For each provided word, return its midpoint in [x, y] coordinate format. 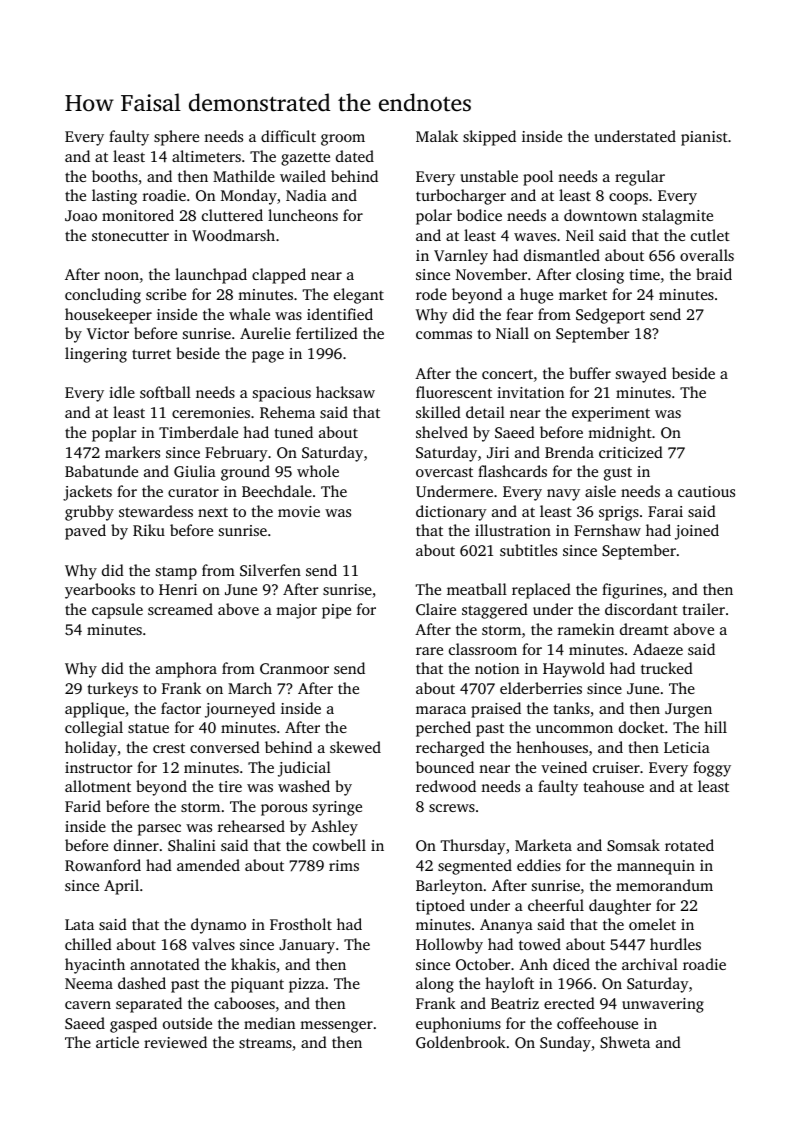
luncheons [303, 215]
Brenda [569, 452]
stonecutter [130, 236]
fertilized [327, 333]
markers [132, 452]
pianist [704, 138]
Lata [79, 924]
